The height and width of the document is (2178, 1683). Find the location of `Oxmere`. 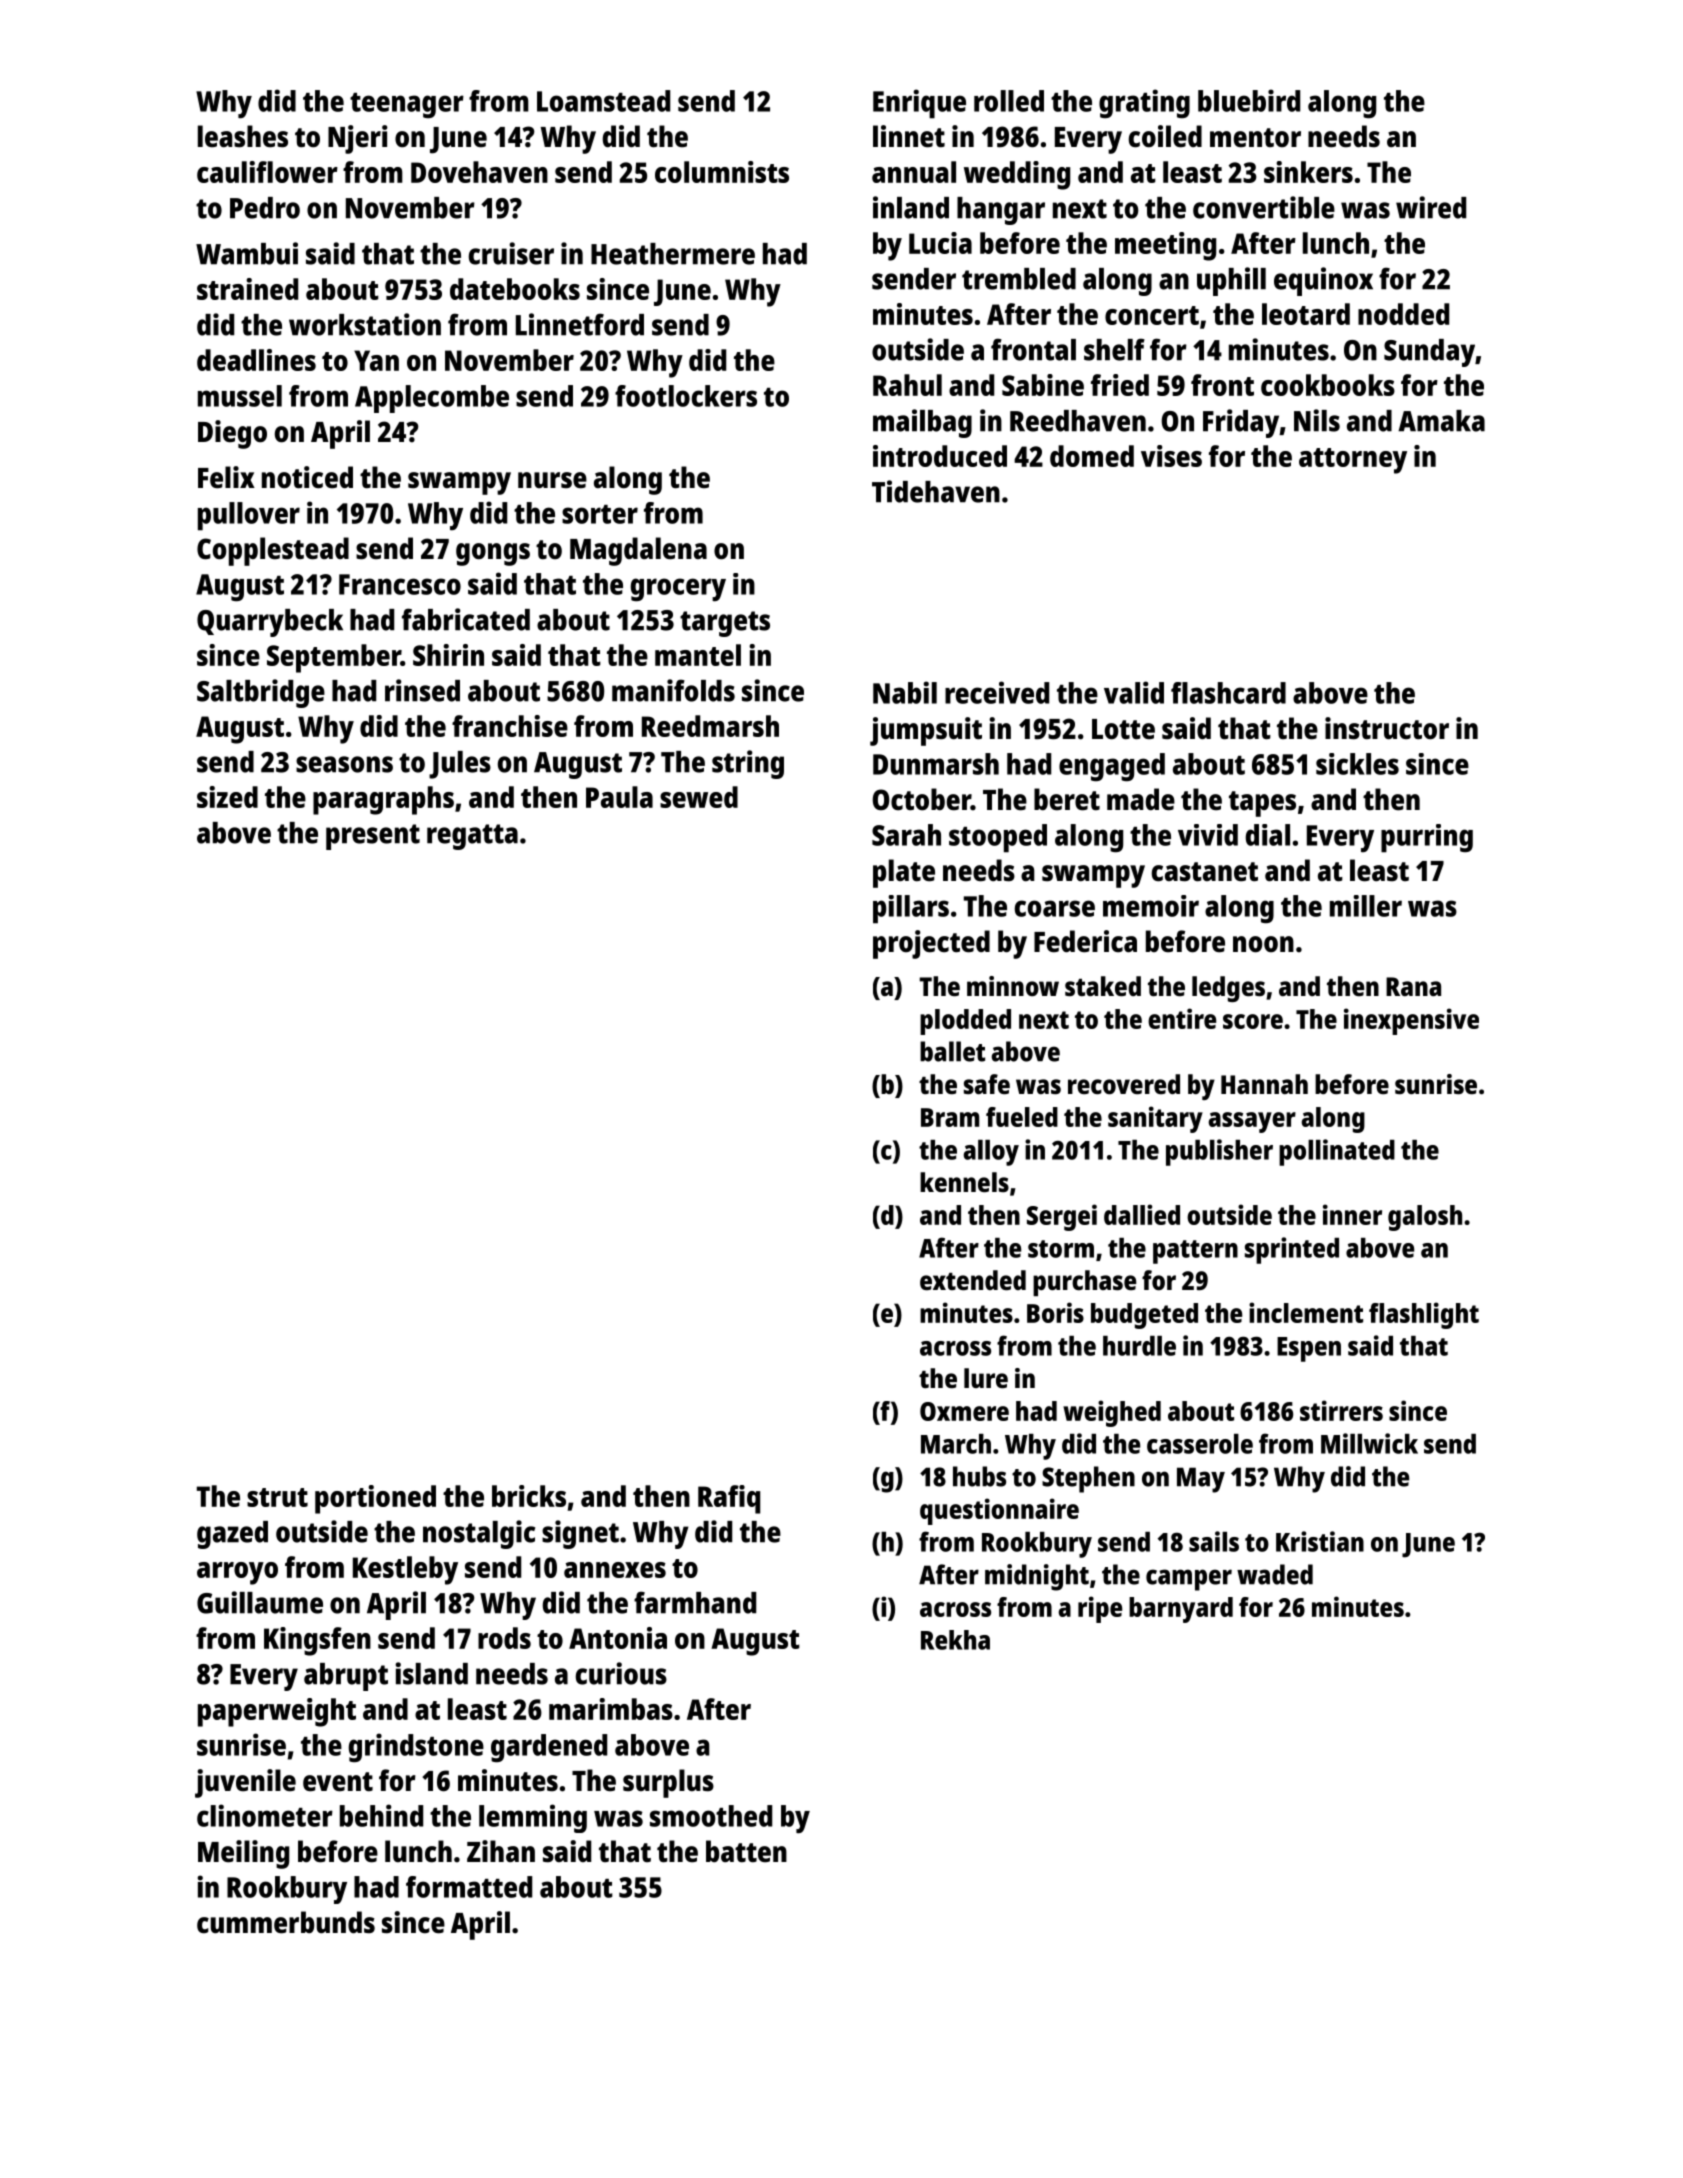

Oxmere is located at coordinates (964, 1411).
